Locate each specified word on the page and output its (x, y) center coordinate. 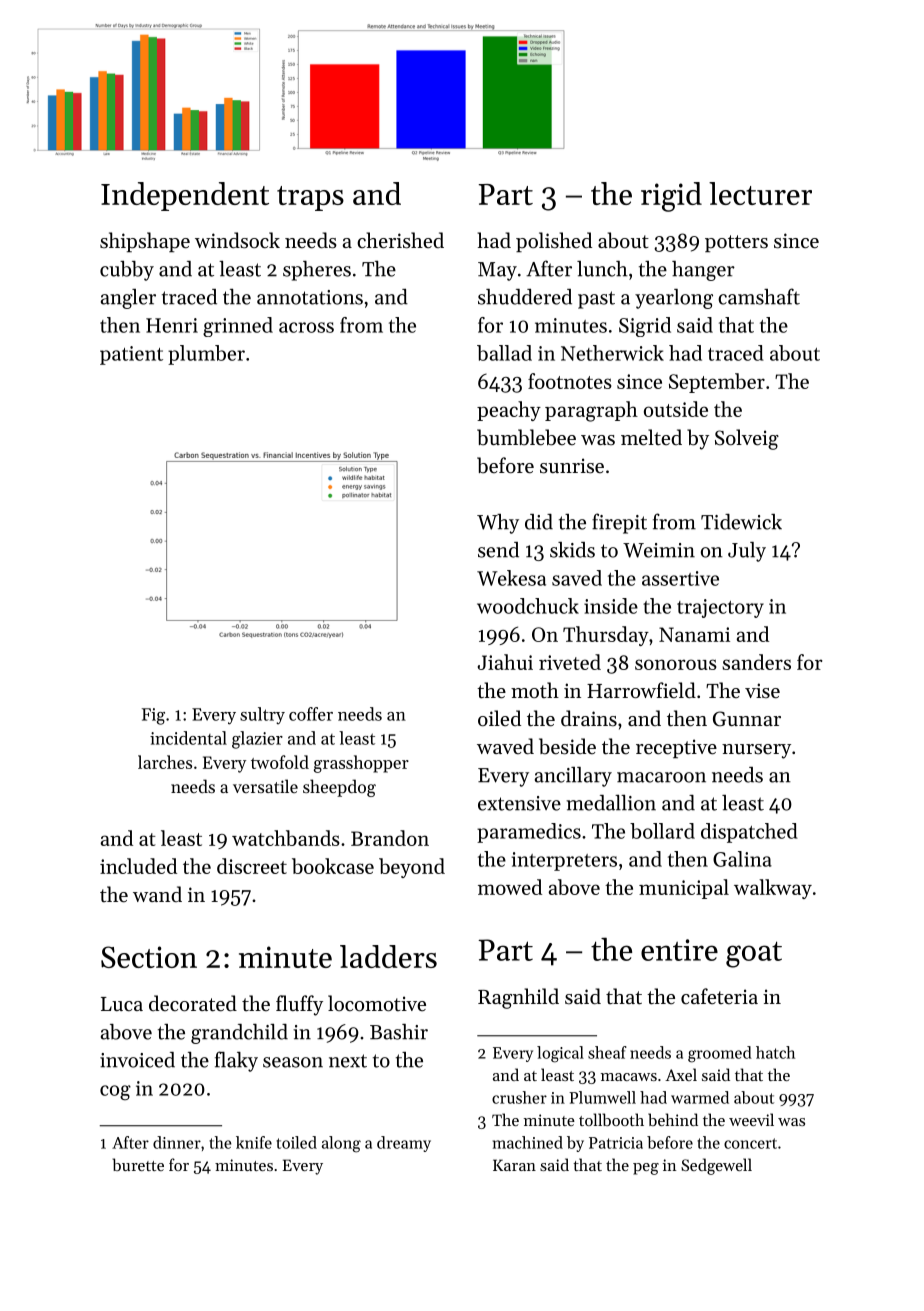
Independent (185, 196)
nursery (756, 751)
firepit (619, 523)
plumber (206, 355)
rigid (671, 197)
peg (646, 1169)
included (138, 866)
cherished (400, 240)
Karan (514, 1165)
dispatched (749, 833)
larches (165, 762)
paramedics (529, 833)
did (539, 522)
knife (254, 1142)
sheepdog (339, 788)
